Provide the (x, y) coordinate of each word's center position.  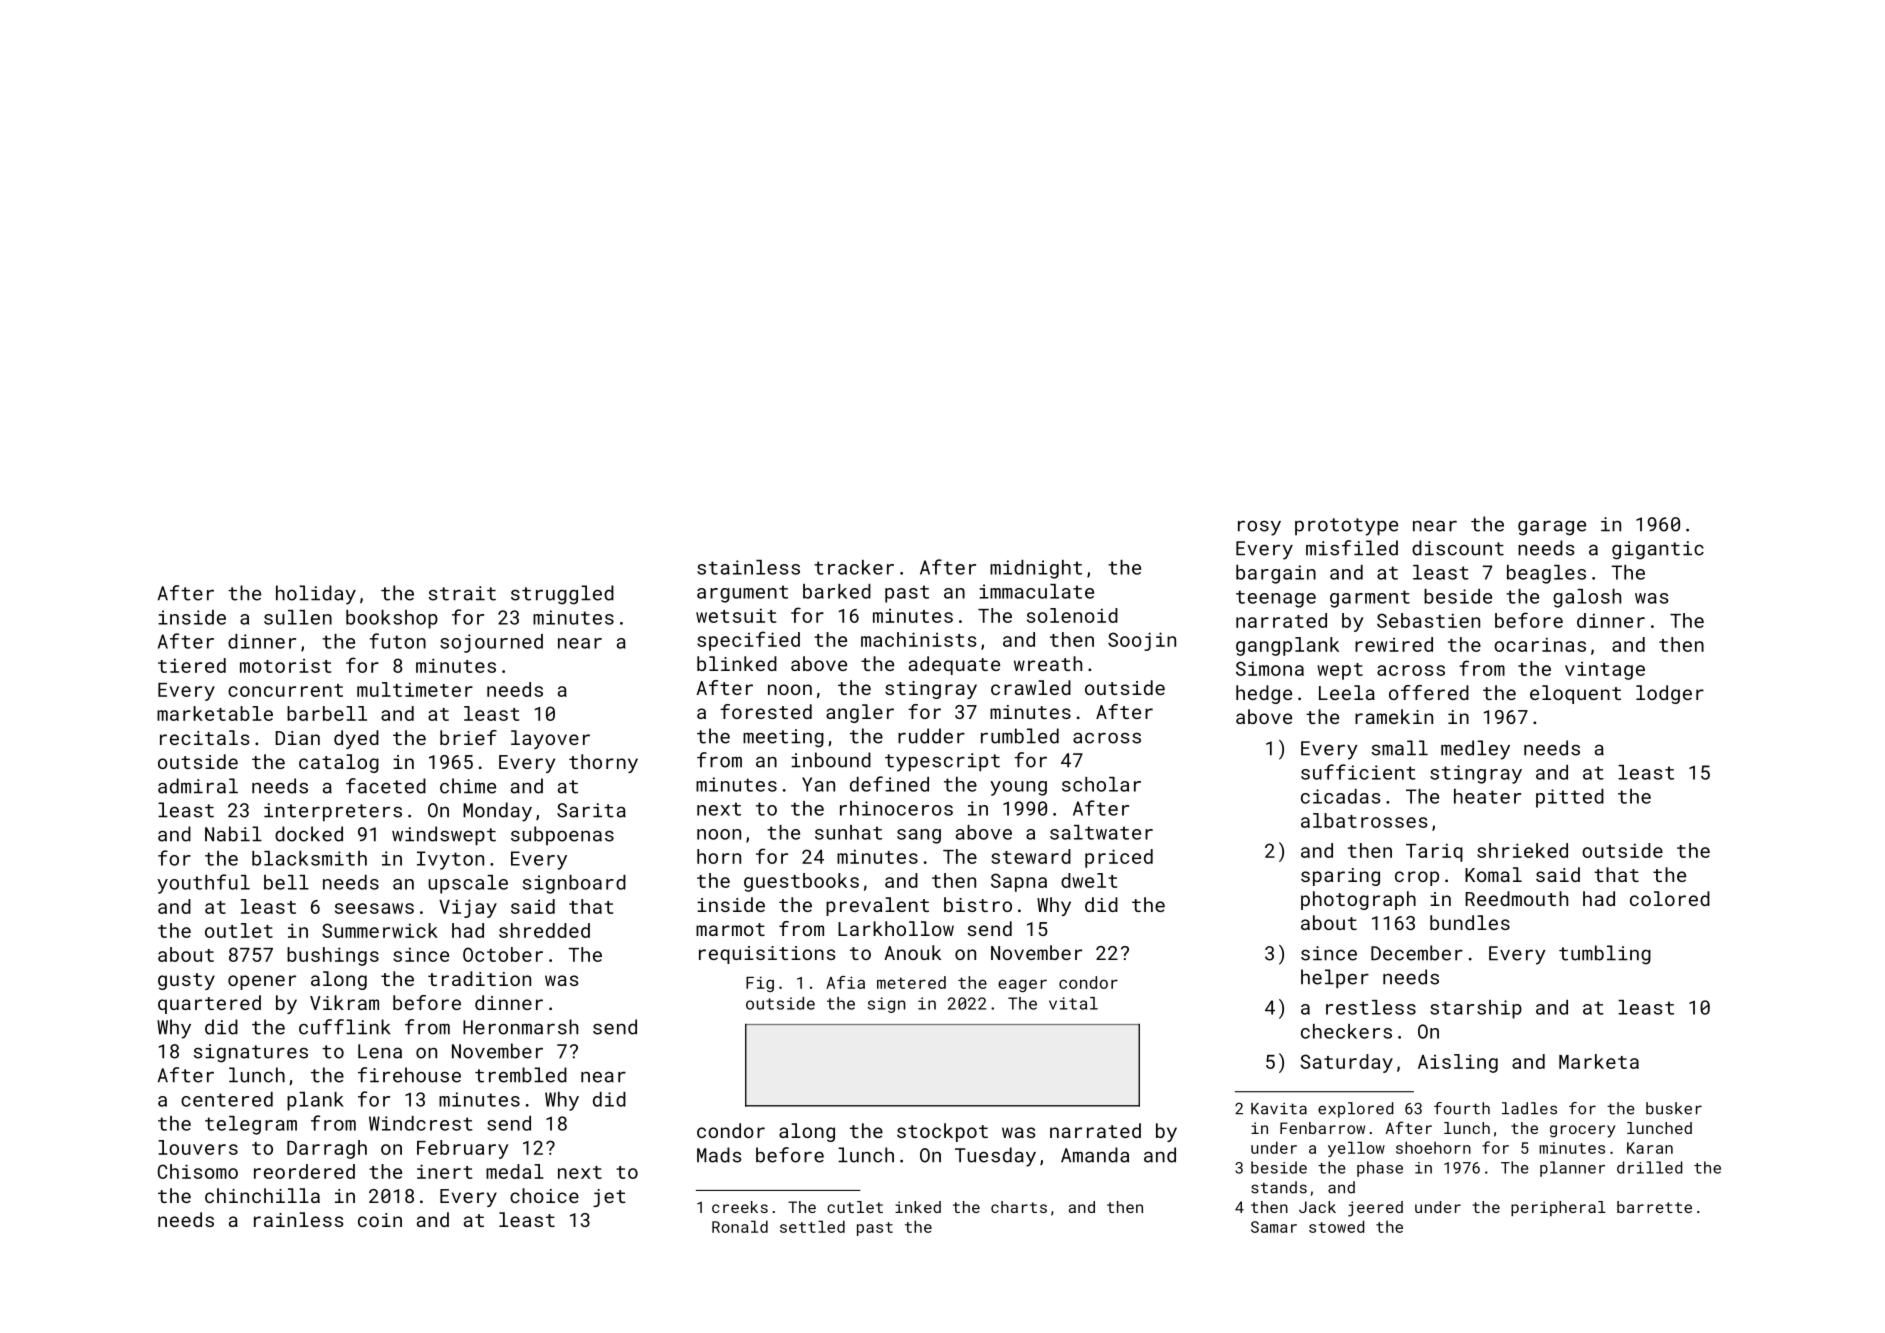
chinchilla (262, 1195)
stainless (748, 567)
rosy (1259, 528)
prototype (1346, 527)
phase (1380, 1169)
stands (1279, 1187)
